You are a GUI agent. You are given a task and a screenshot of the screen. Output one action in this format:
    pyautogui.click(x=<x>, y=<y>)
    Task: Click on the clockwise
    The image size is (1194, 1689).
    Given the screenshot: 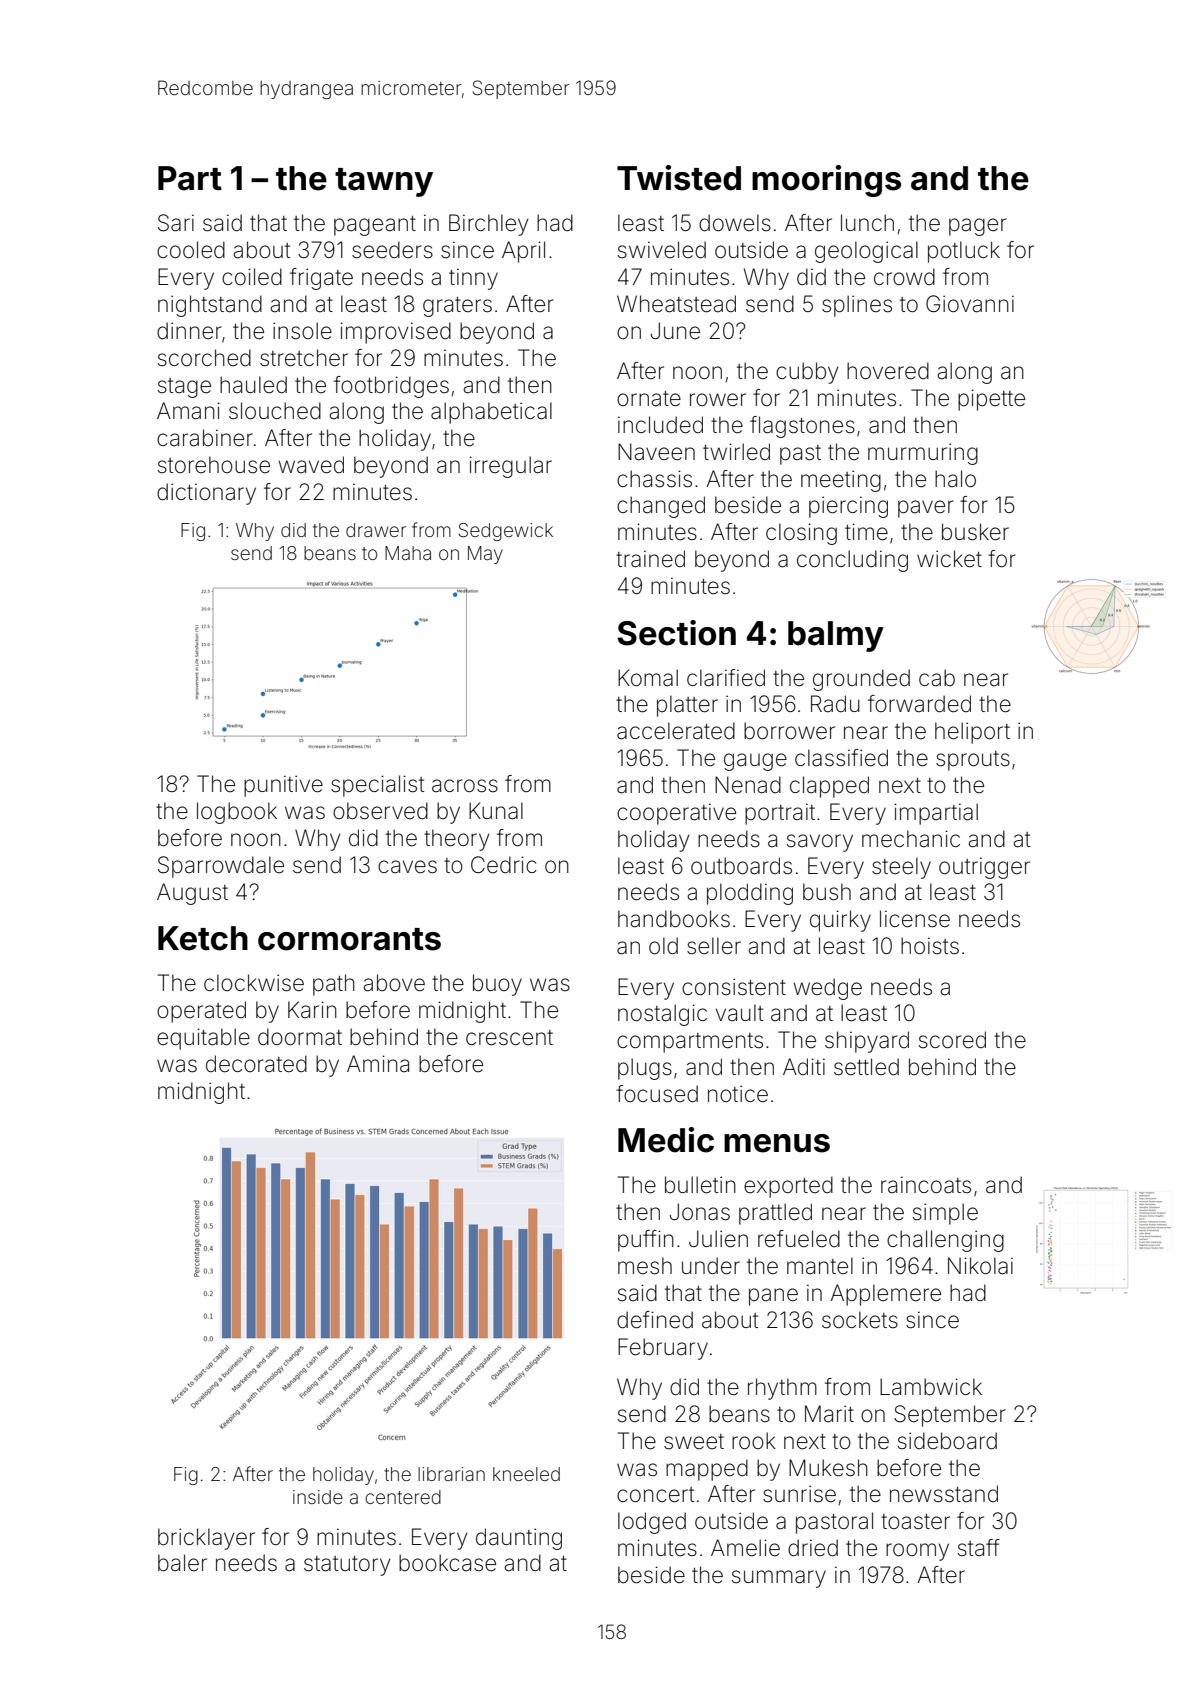 What is the action you would take?
    pyautogui.click(x=254, y=983)
